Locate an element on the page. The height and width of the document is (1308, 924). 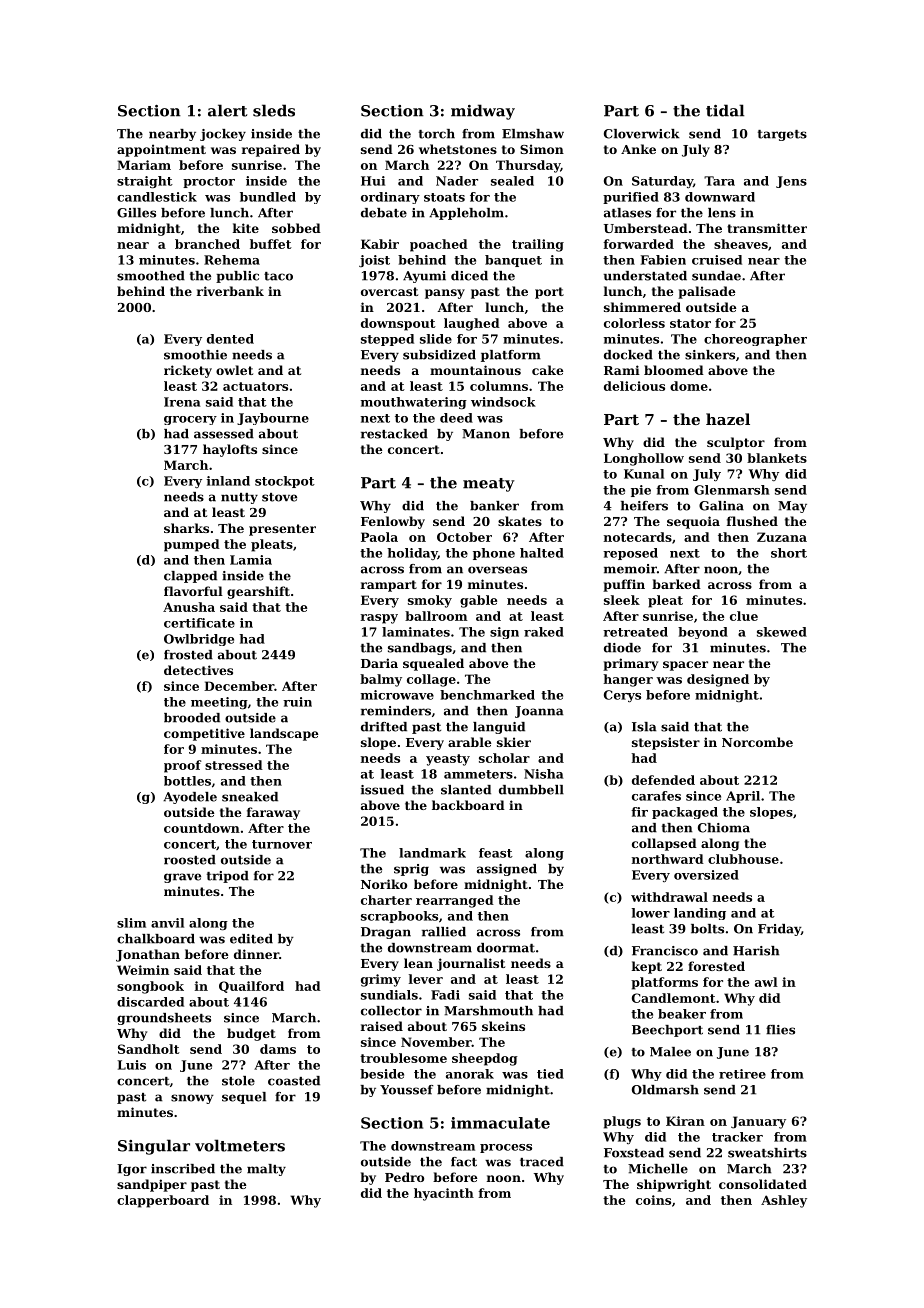
midway is located at coordinates (483, 112).
